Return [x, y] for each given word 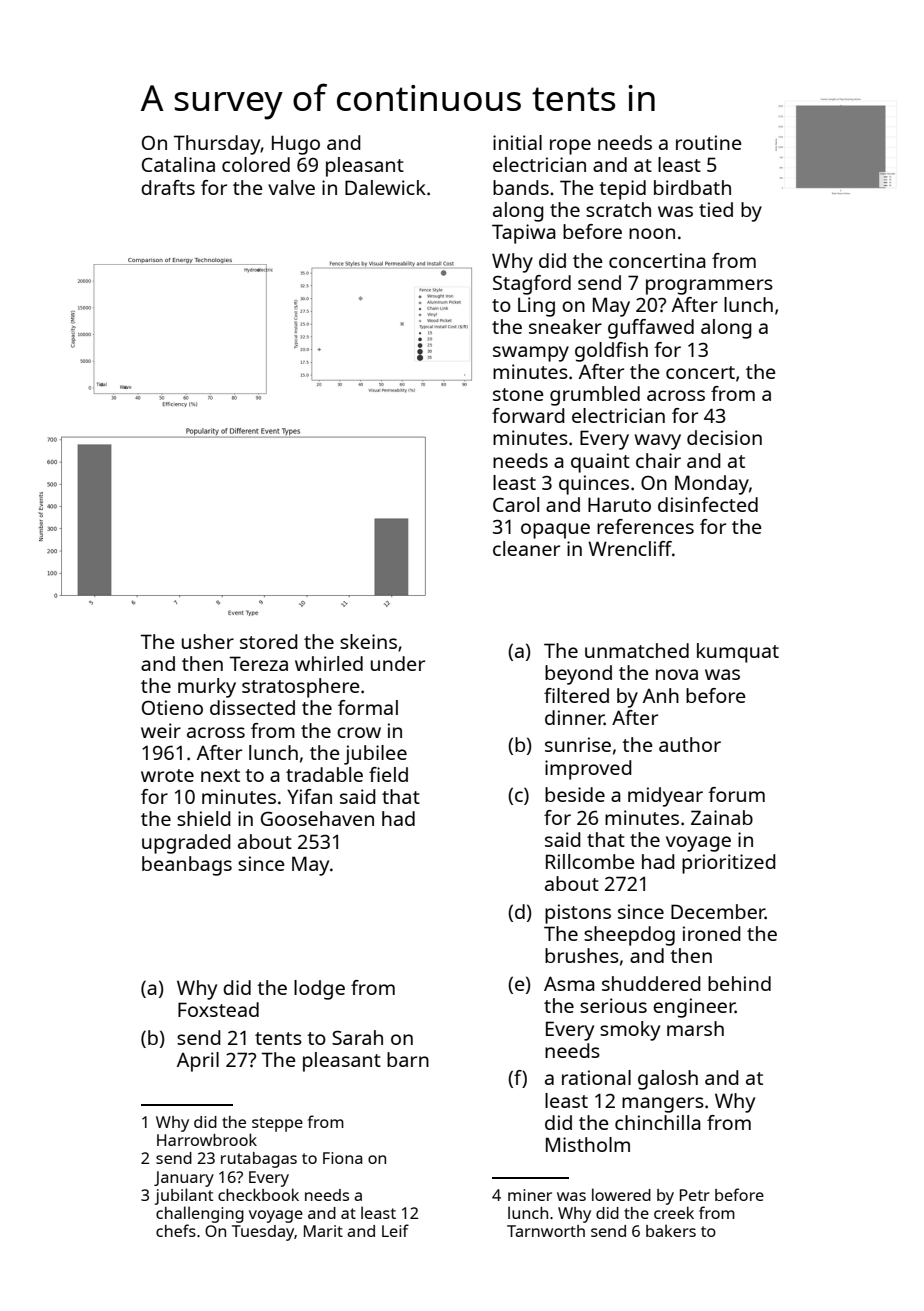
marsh [695, 1028]
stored [269, 641]
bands [521, 187]
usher [208, 641]
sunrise [578, 744]
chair [658, 460]
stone [518, 394]
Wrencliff [630, 548]
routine [709, 142]
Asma [569, 983]
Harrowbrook [207, 1139]
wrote [167, 775]
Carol [516, 504]
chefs [176, 1230]
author [690, 744]
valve [291, 187]
